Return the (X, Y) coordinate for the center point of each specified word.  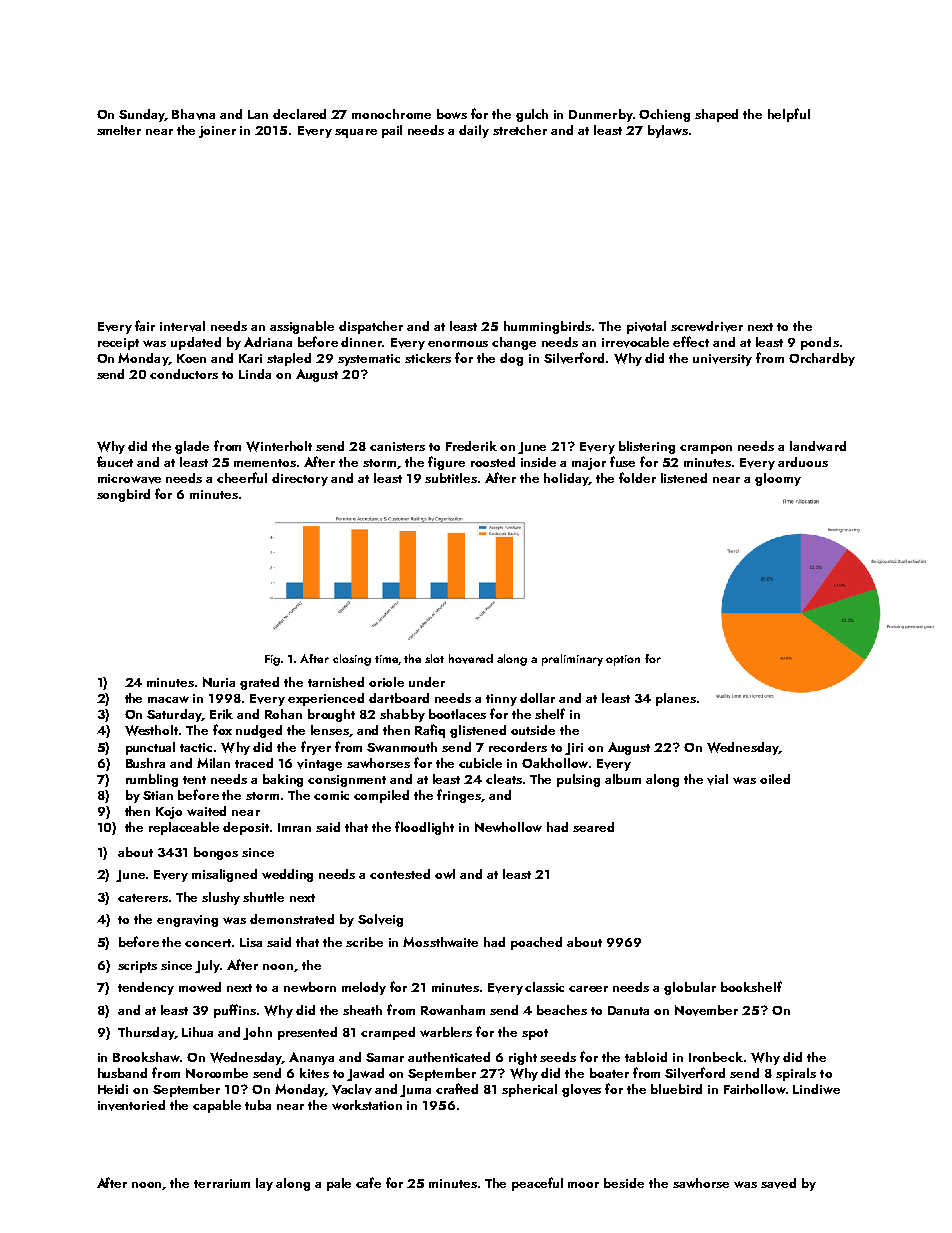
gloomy (778, 479)
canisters (397, 446)
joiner (217, 132)
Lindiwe (816, 1089)
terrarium (222, 1183)
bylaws (668, 131)
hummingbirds (547, 327)
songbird (123, 495)
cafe (368, 1182)
